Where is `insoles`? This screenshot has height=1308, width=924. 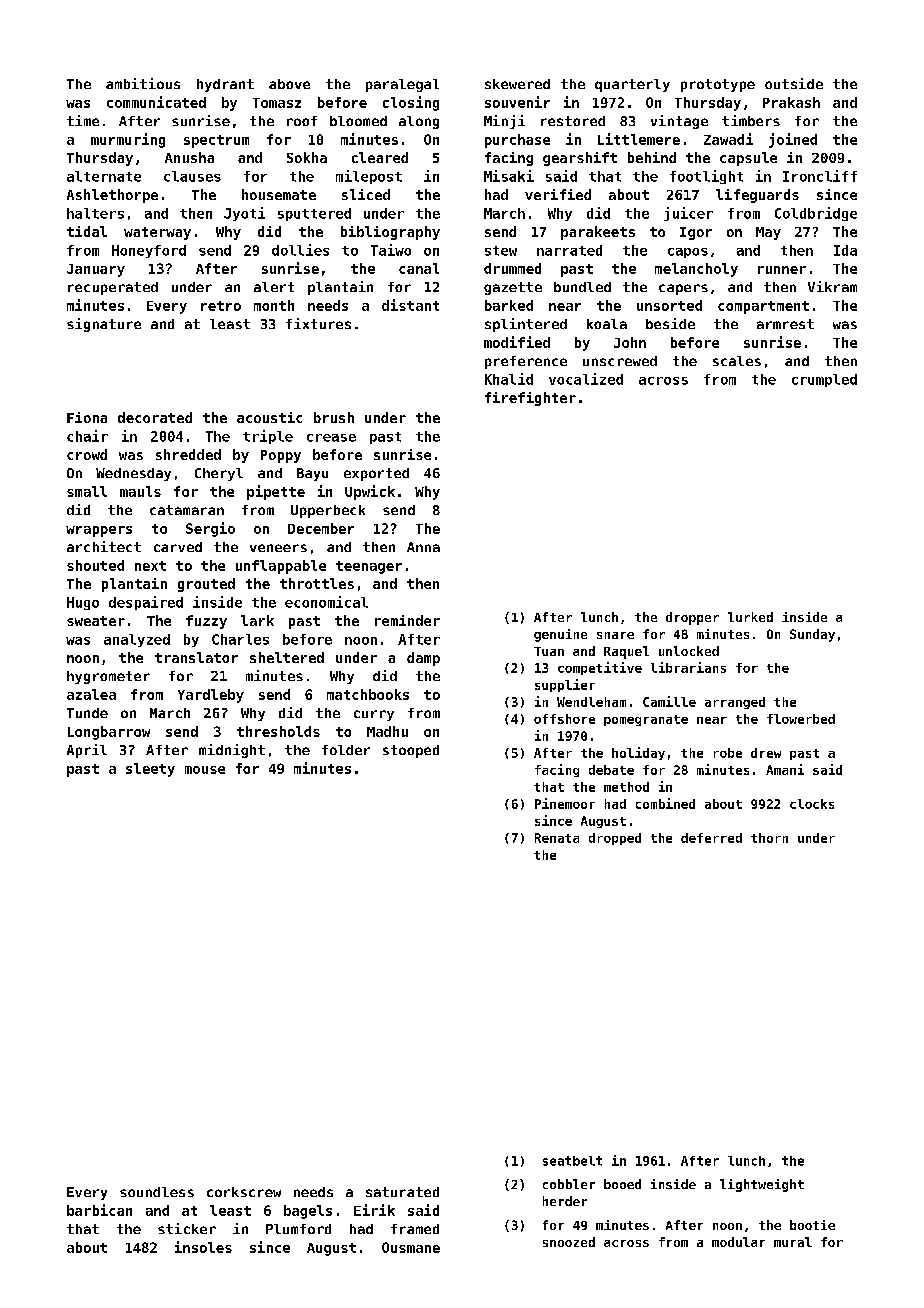
insoles is located at coordinates (203, 1247).
